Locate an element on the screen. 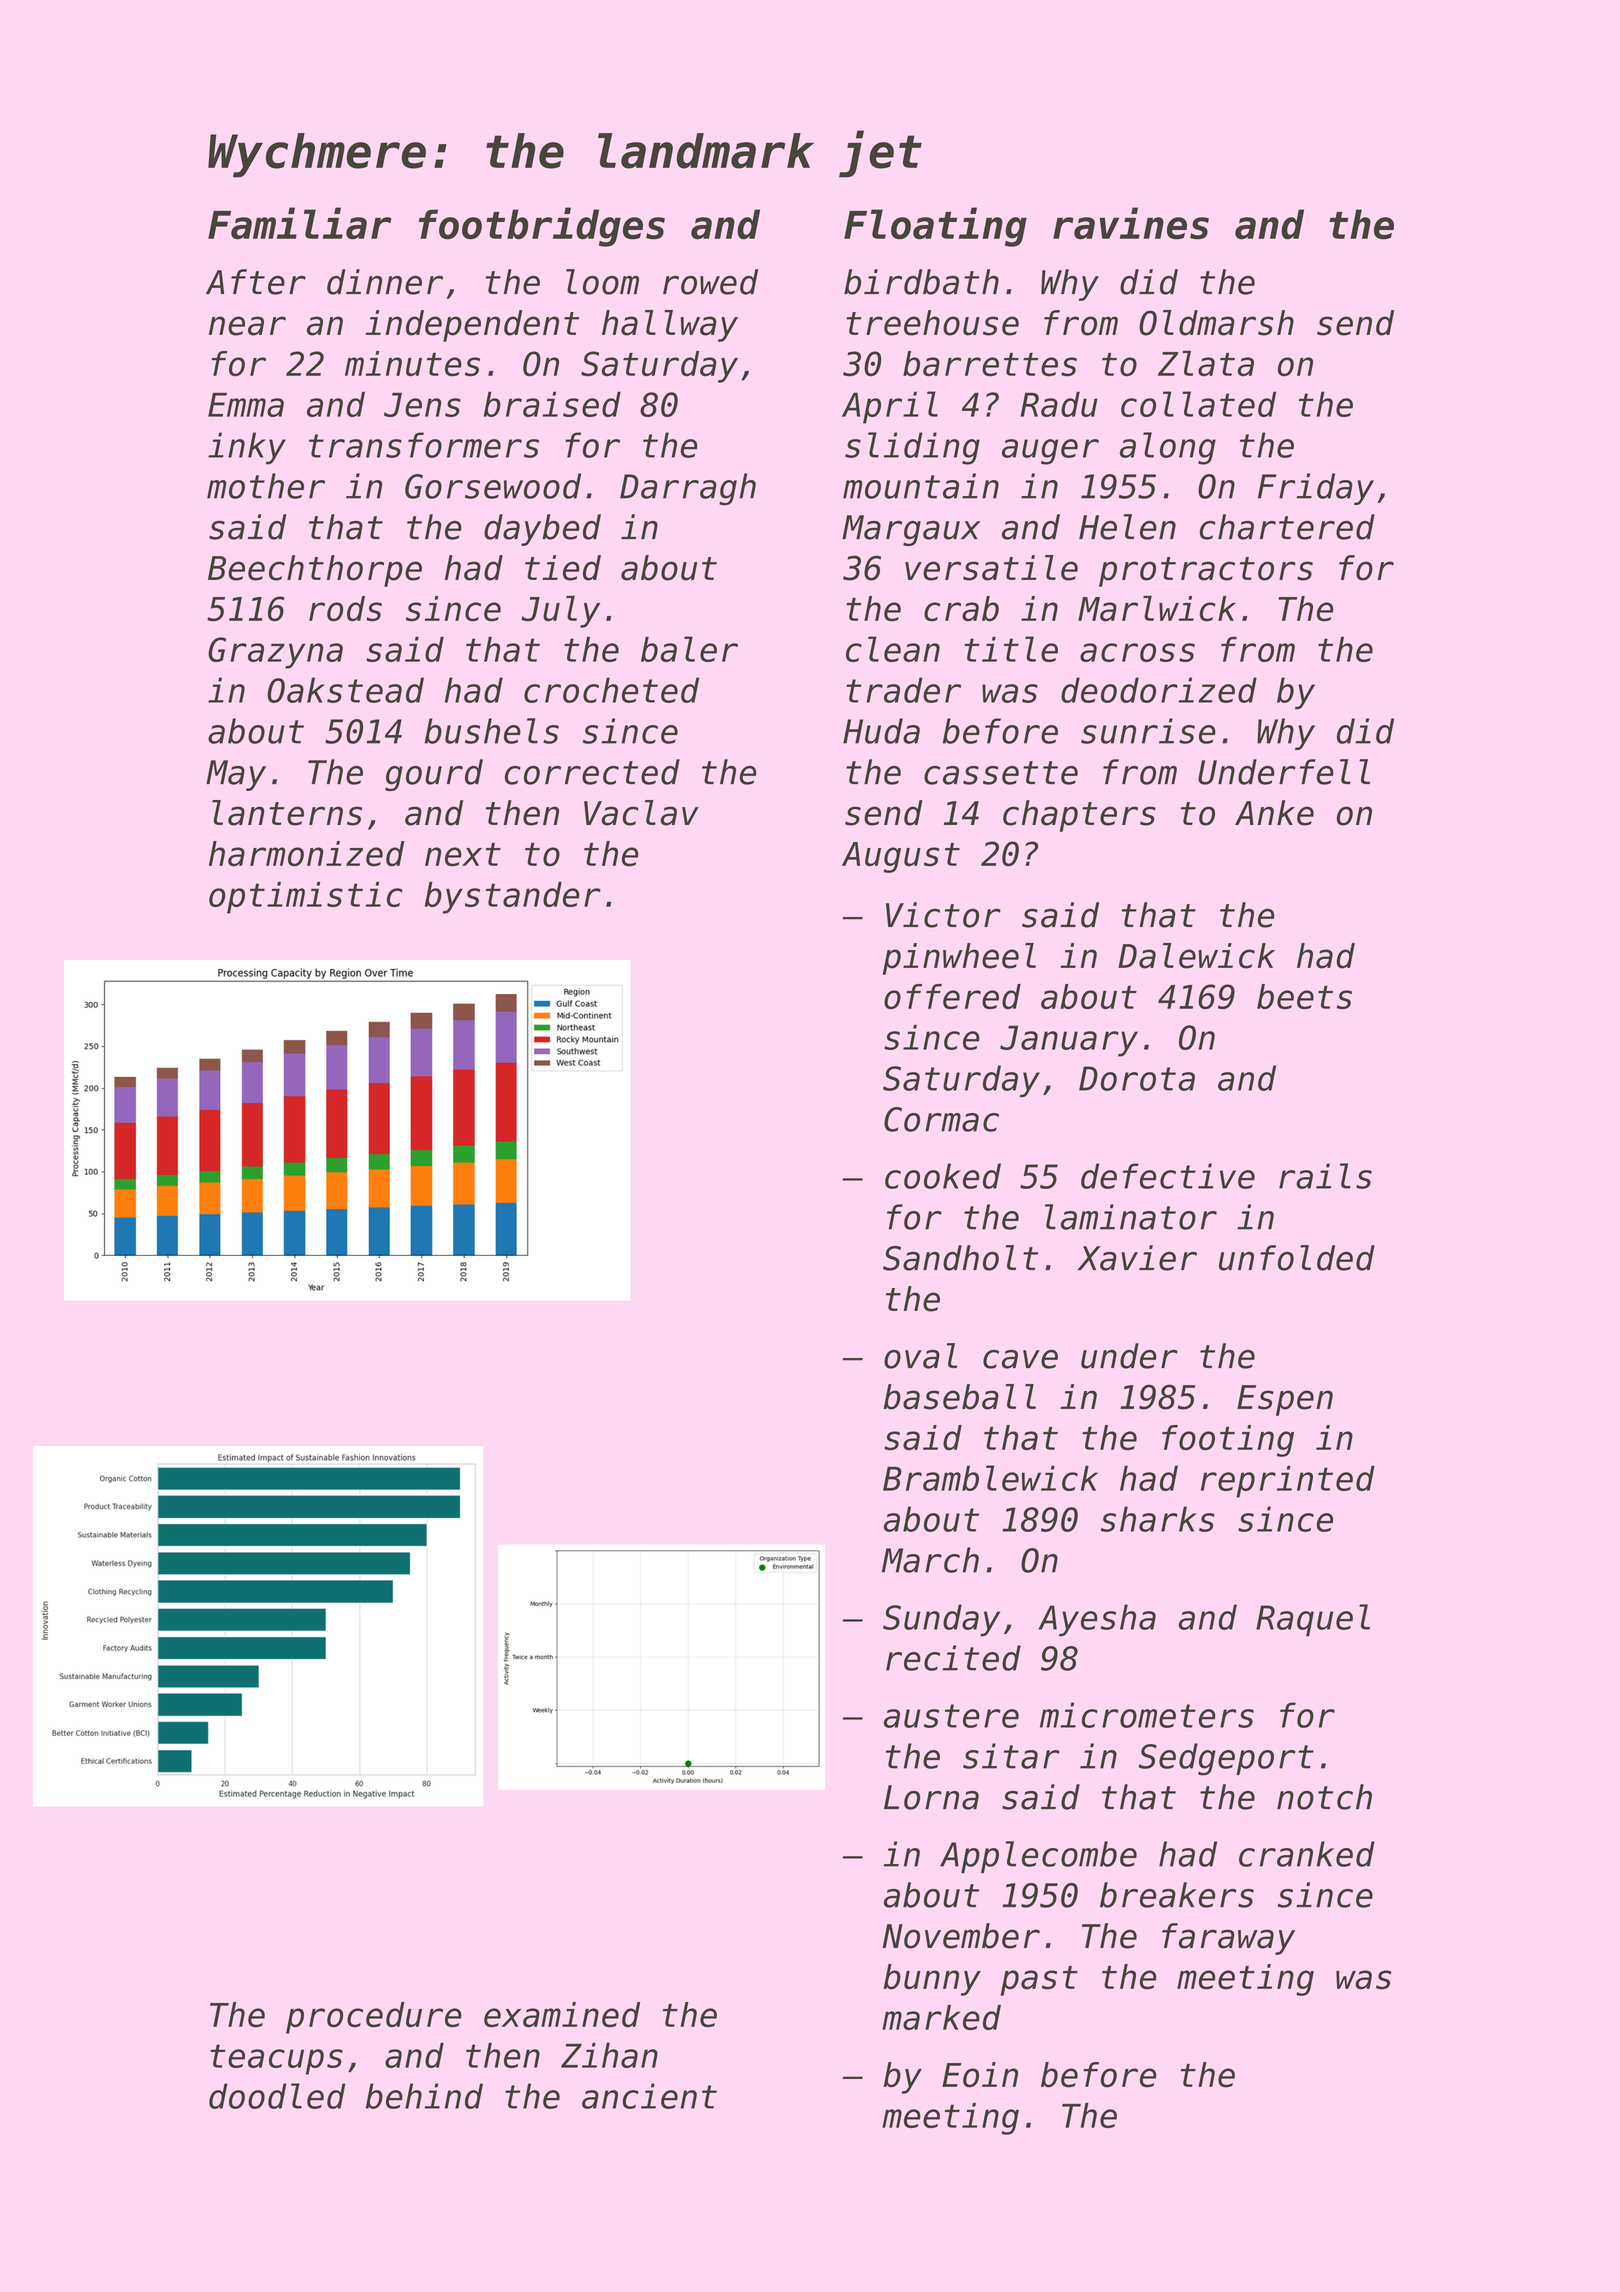 The height and width of the screenshot is (2292, 1620). procedure is located at coordinates (374, 2018).
